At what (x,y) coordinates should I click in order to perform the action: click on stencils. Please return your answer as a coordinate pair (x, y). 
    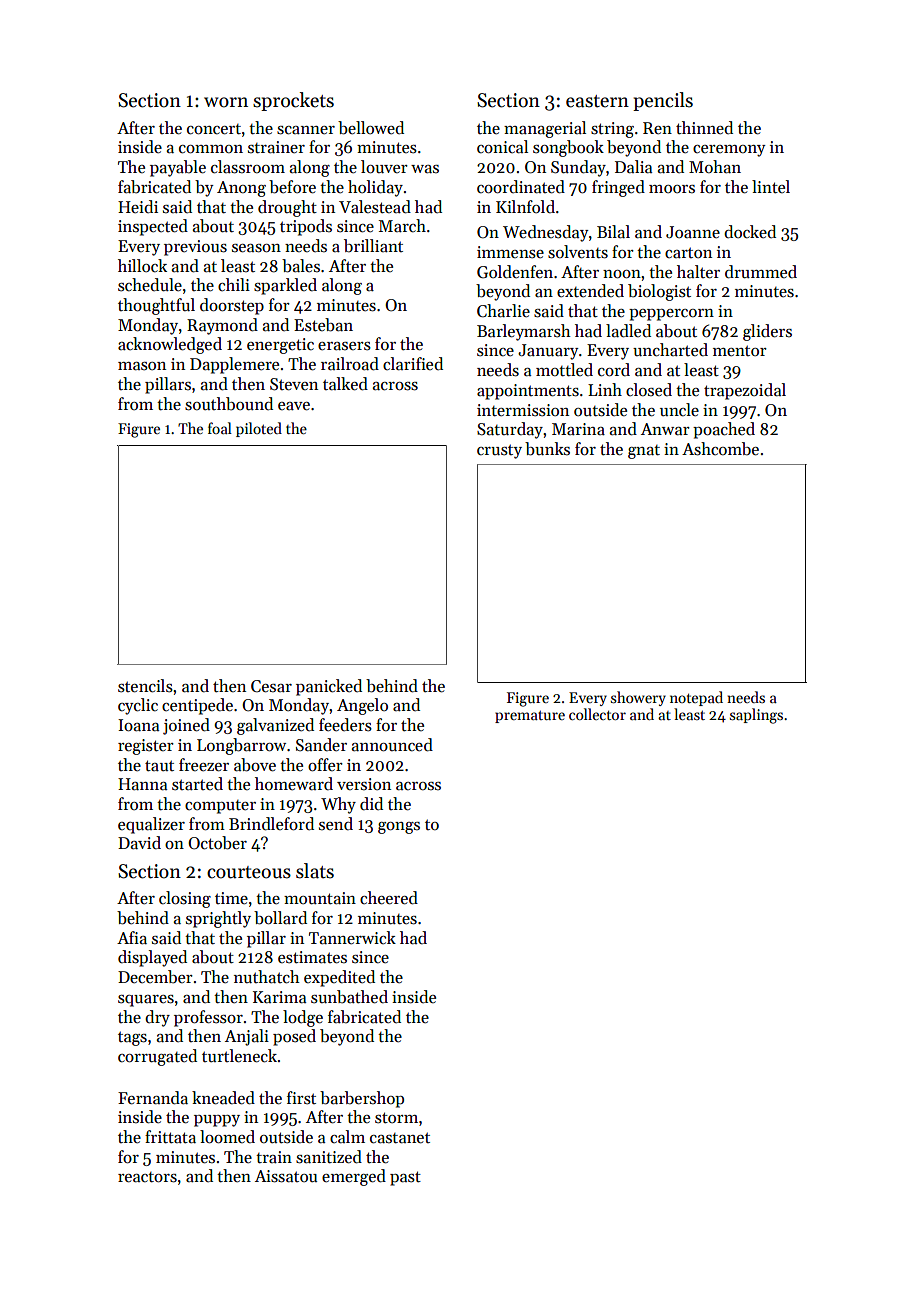
    Looking at the image, I should click on (145, 686).
